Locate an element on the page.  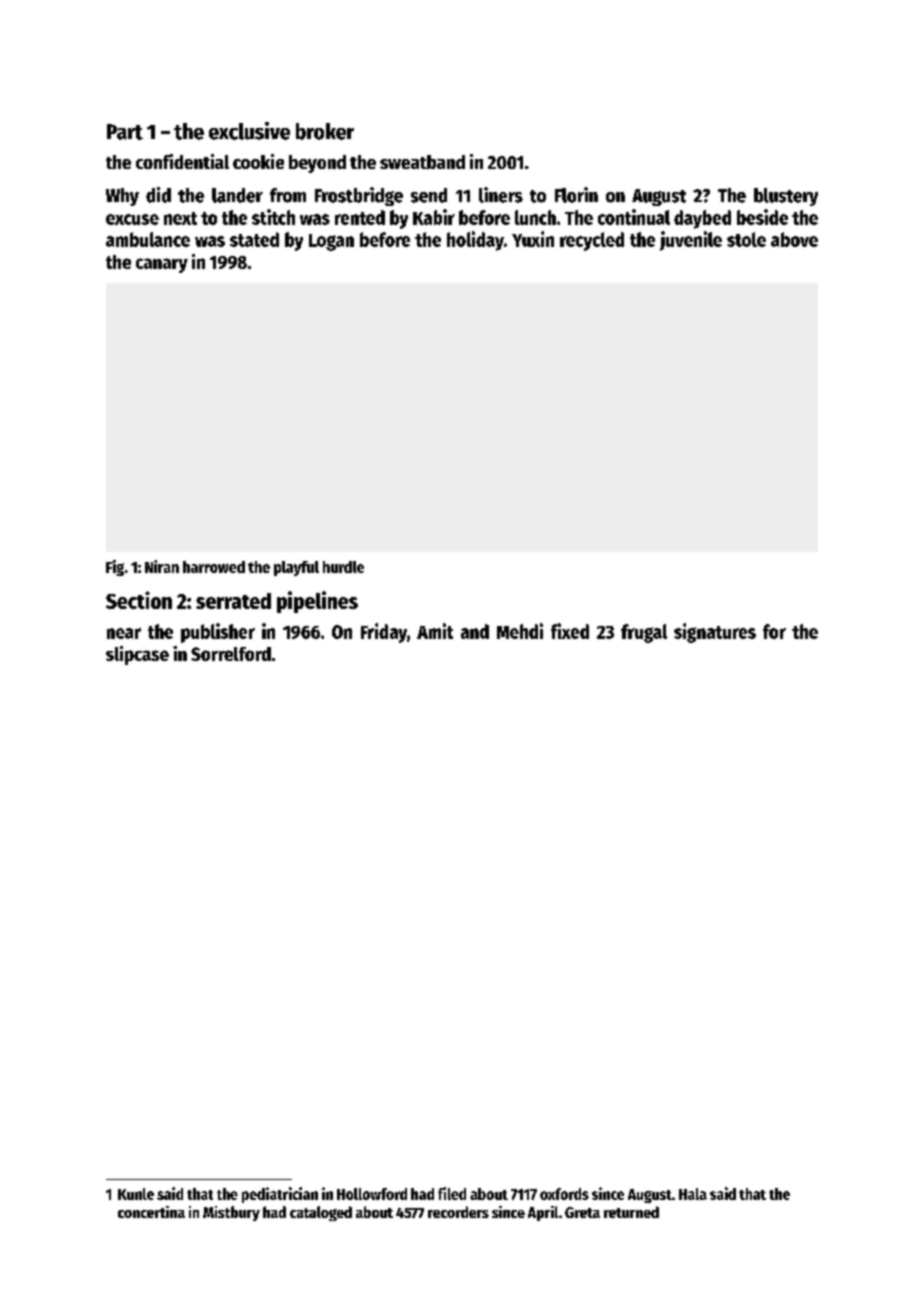
sweatband is located at coordinates (422, 162).
